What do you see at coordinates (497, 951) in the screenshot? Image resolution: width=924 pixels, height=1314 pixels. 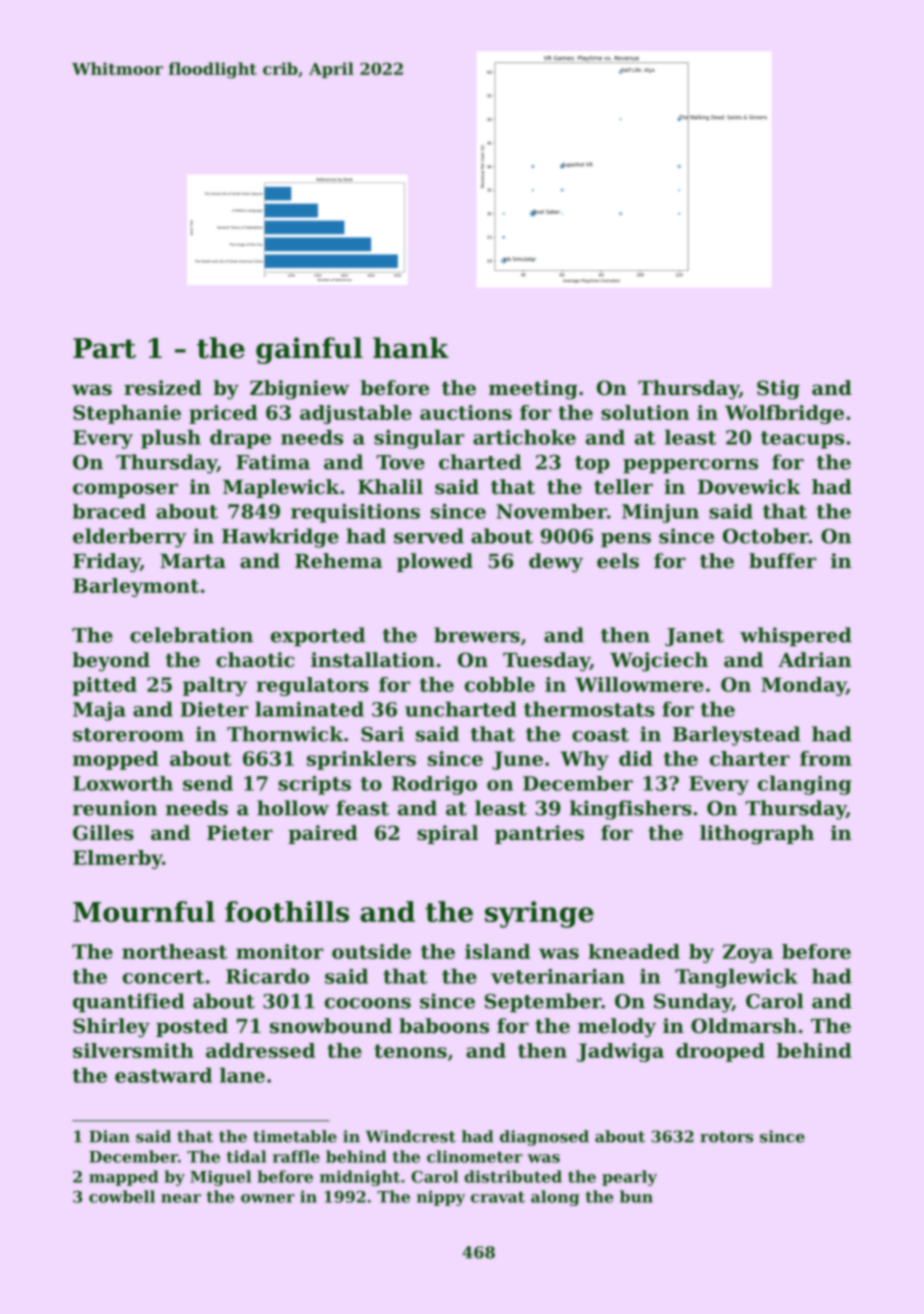 I see `island` at bounding box center [497, 951].
